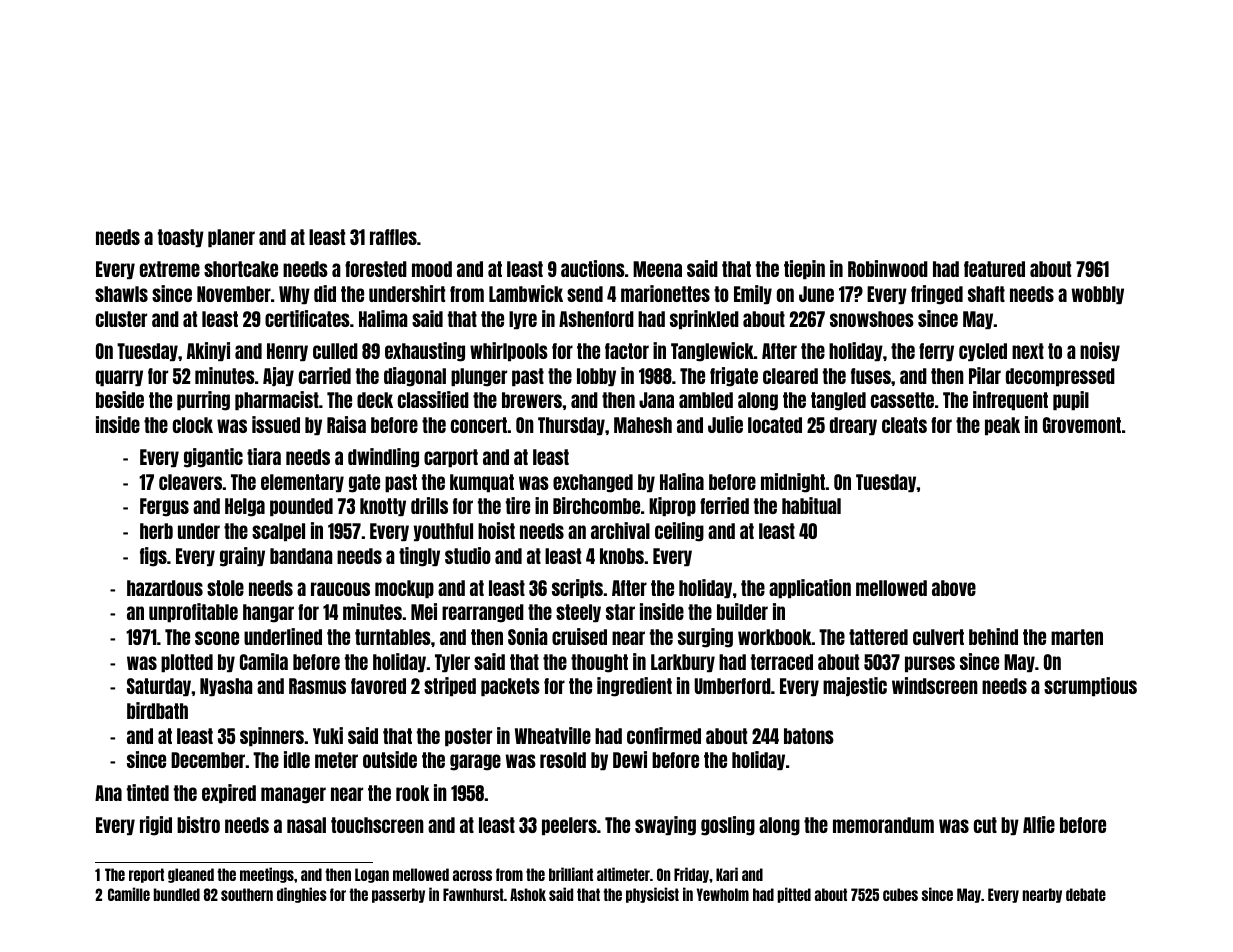  I want to click on peak, so click(1002, 426).
